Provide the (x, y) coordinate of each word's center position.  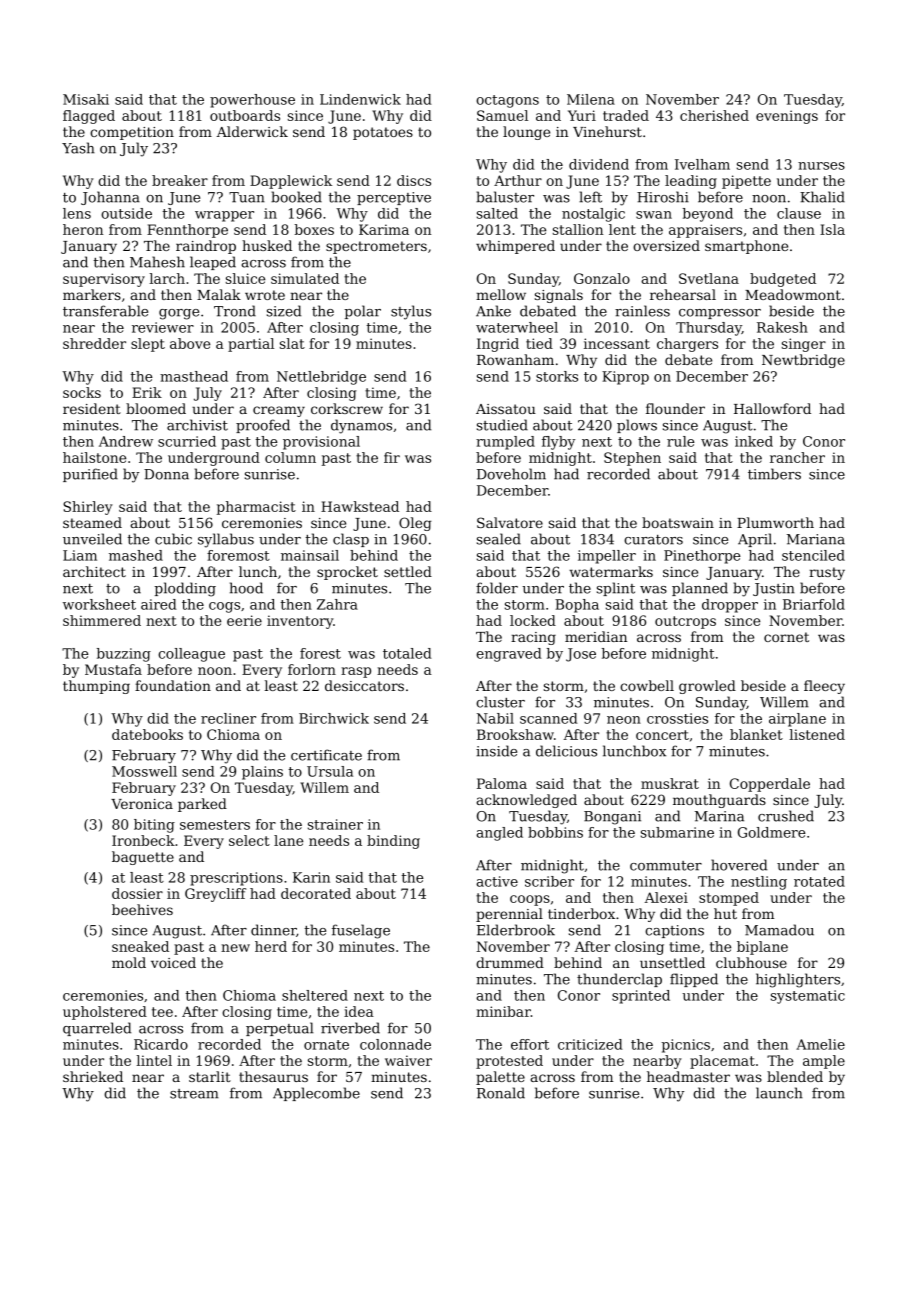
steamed (92, 522)
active (497, 881)
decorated (316, 893)
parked (202, 805)
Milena (591, 99)
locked (533, 620)
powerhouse (252, 101)
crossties (677, 718)
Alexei (666, 897)
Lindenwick (360, 99)
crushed (786, 816)
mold (129, 962)
